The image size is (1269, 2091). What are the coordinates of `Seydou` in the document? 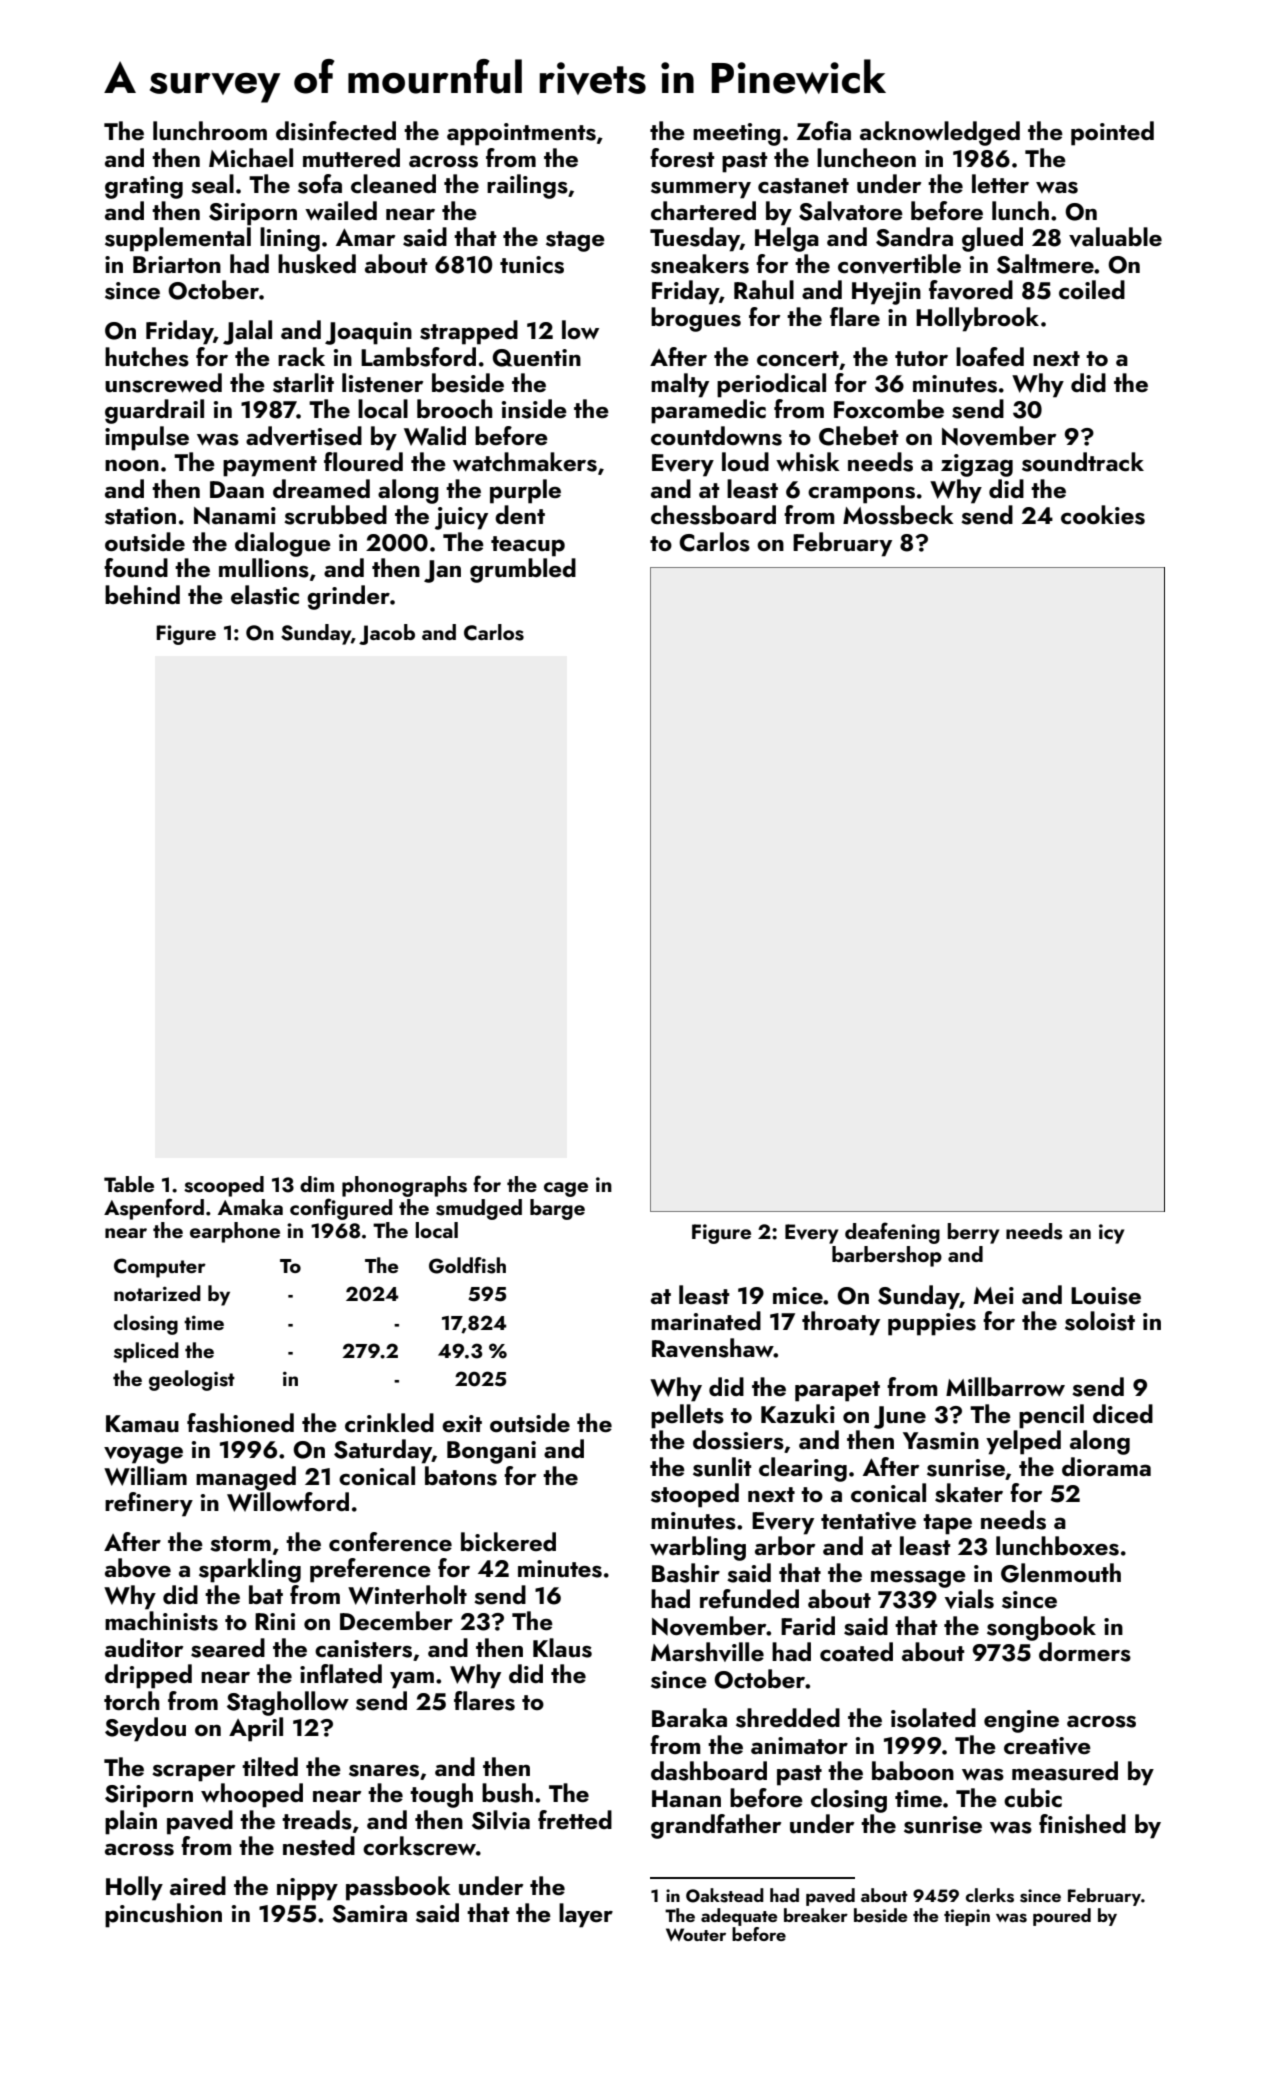 It's located at (145, 1729).
